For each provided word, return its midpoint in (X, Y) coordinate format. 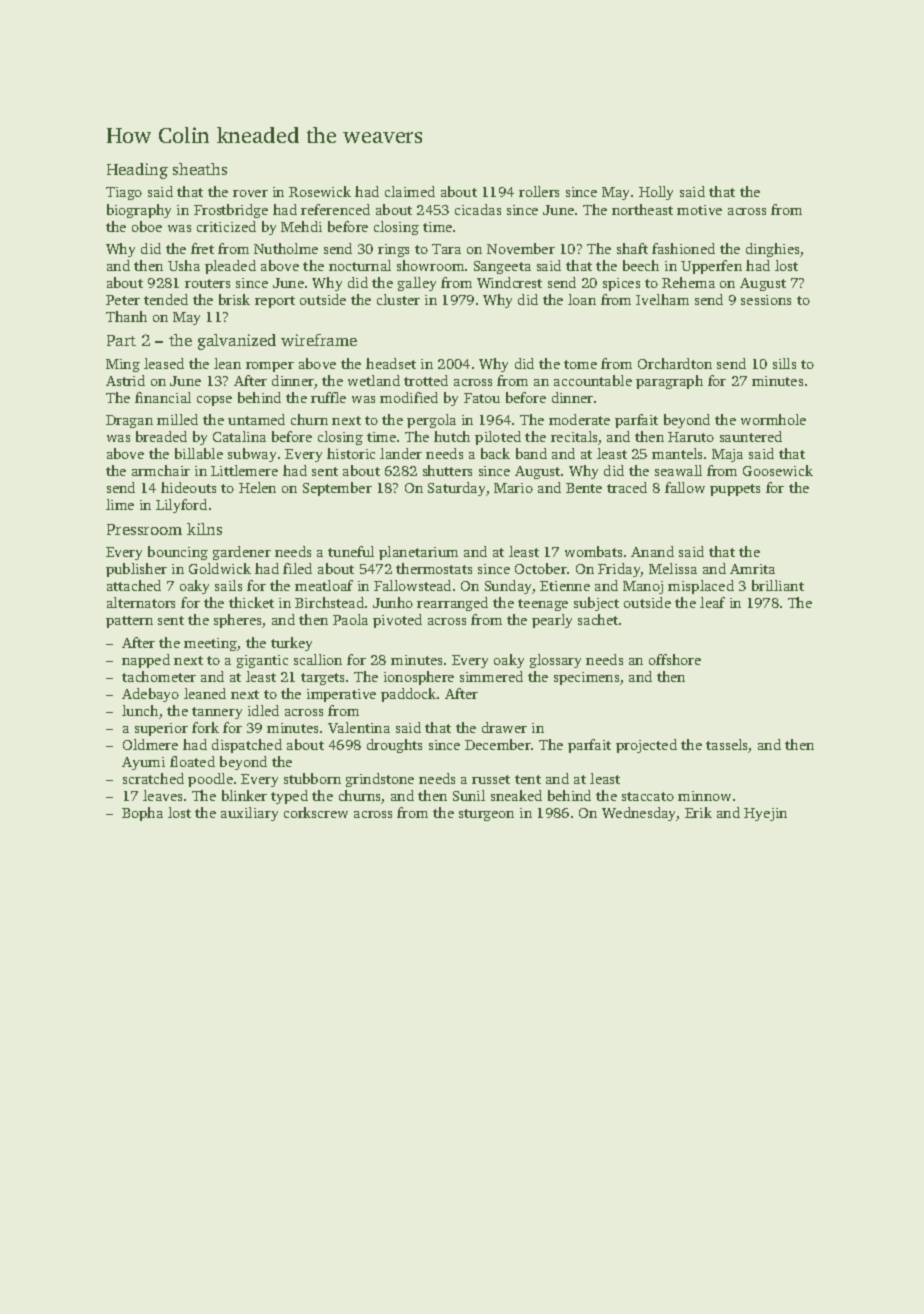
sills (784, 363)
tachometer (159, 676)
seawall (678, 470)
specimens (586, 678)
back (495, 453)
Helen (257, 487)
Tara (446, 249)
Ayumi (143, 763)
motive (699, 210)
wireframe (319, 340)
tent (528, 779)
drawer (504, 727)
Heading (137, 171)
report (275, 302)
